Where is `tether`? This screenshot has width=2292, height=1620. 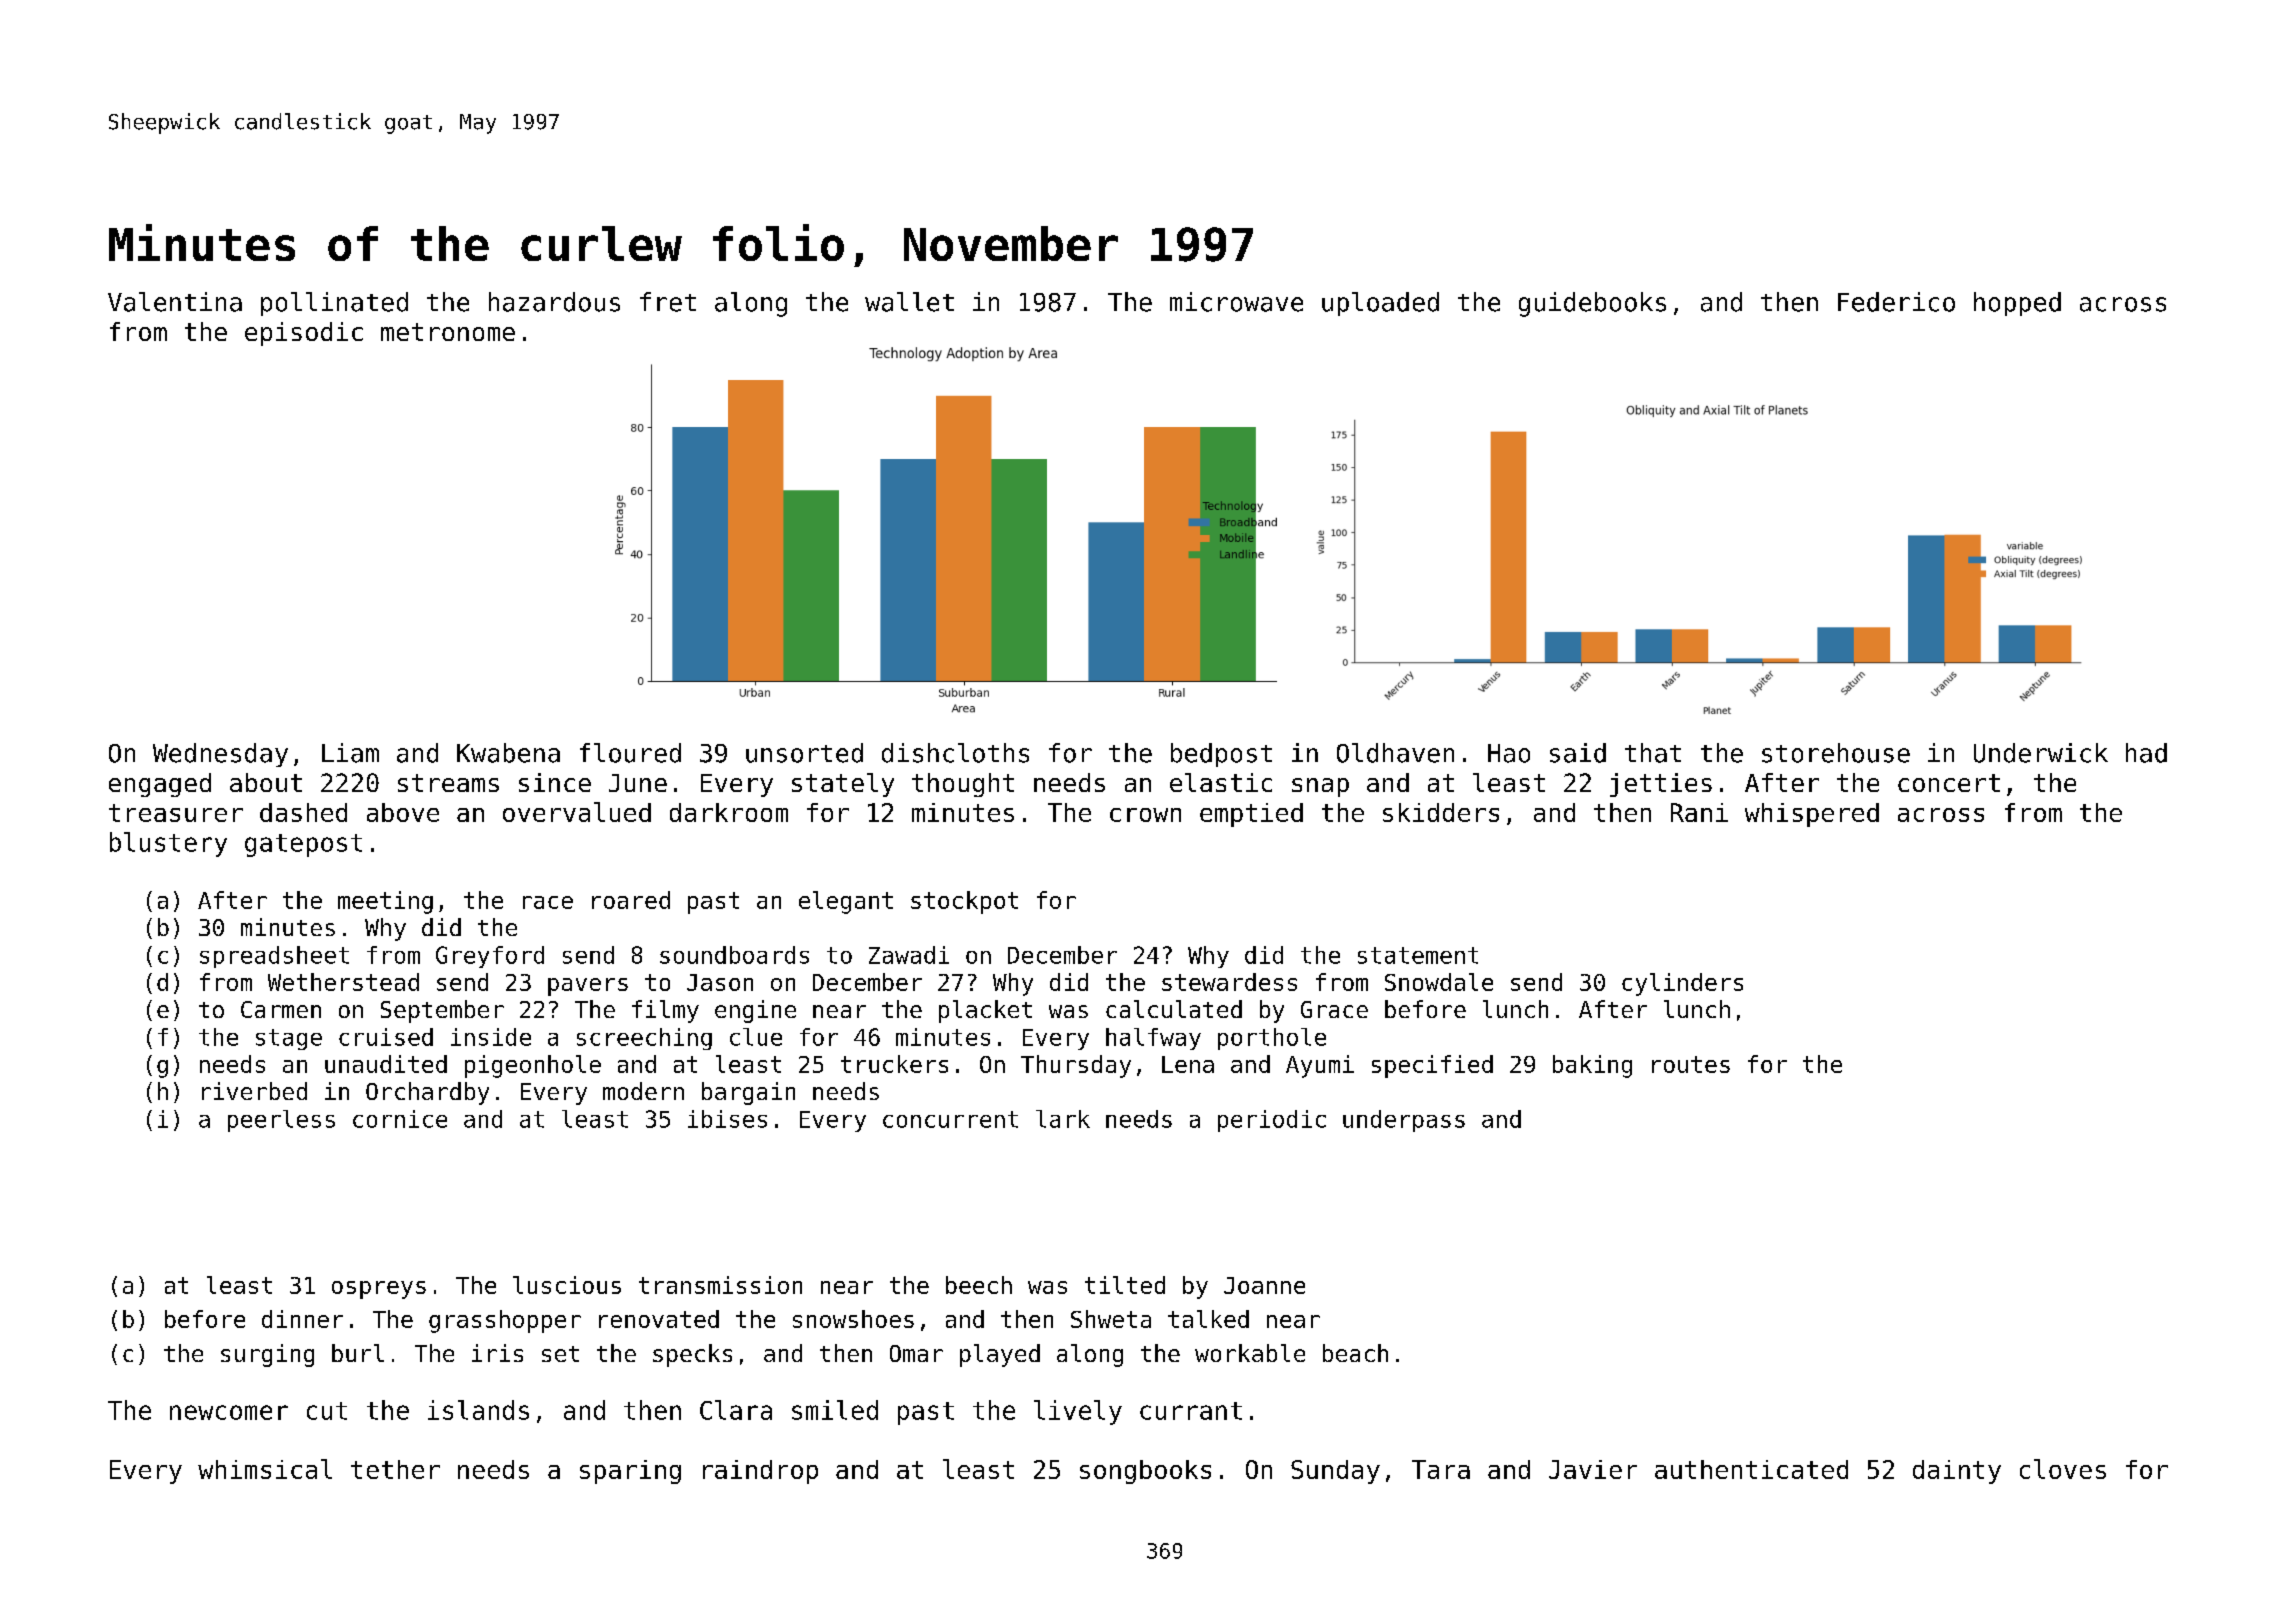
tether is located at coordinates (395, 1469).
